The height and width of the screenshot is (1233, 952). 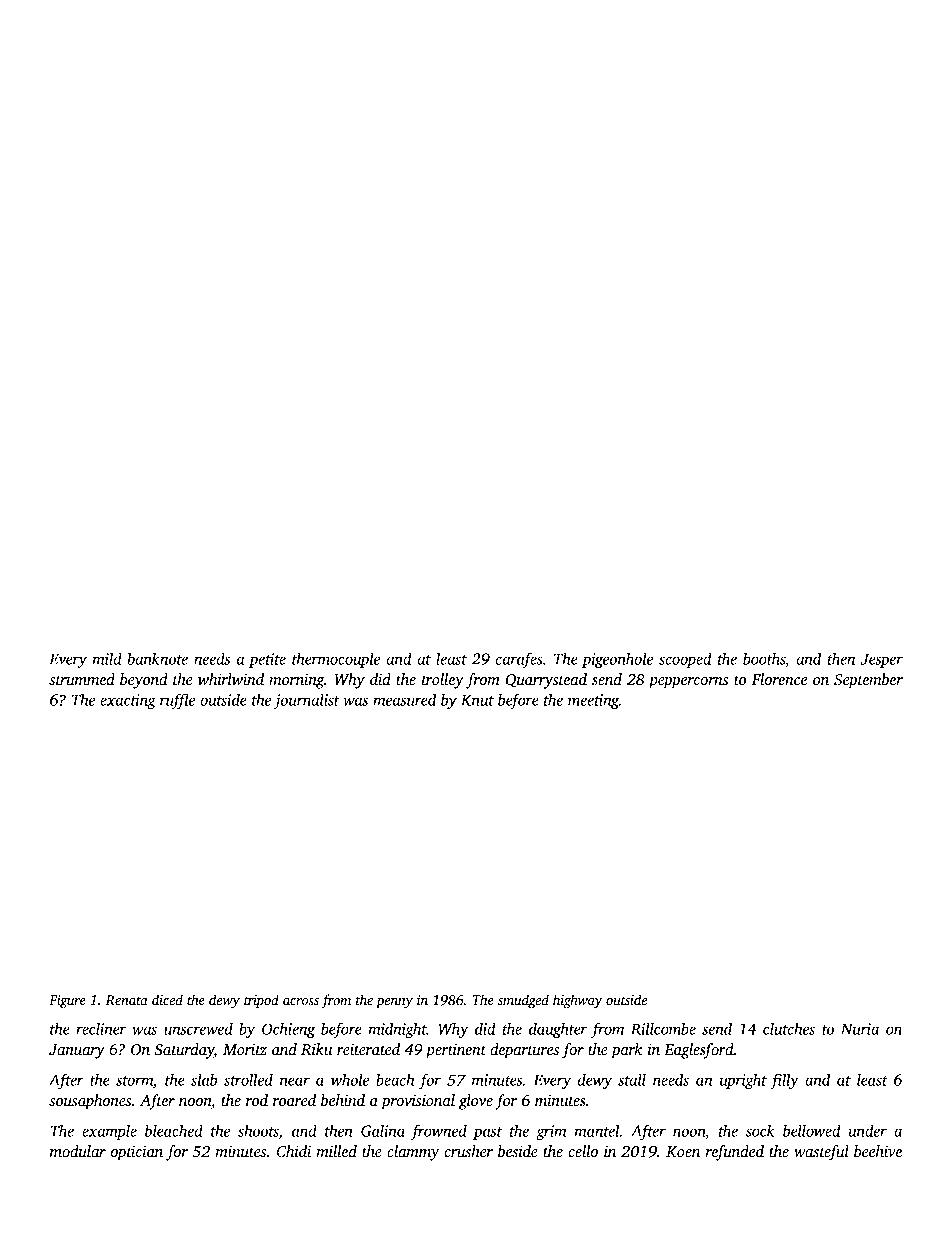 What do you see at coordinates (468, 1151) in the screenshot?
I see `crusher` at bounding box center [468, 1151].
